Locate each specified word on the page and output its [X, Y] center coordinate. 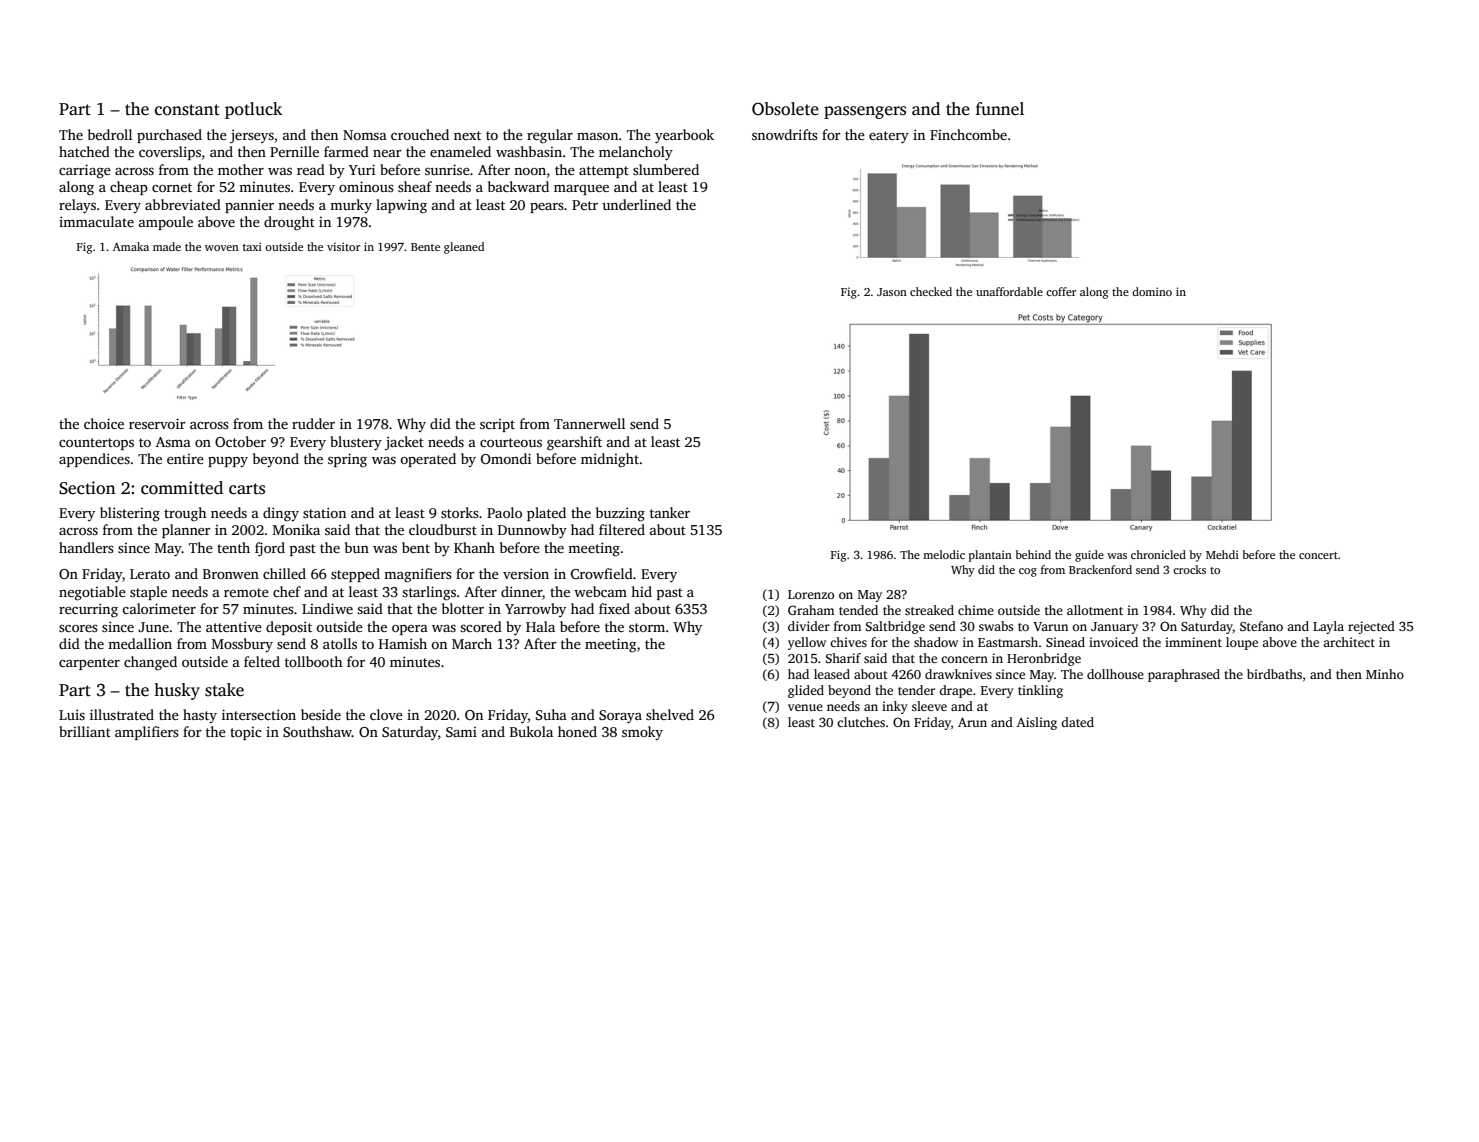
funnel [1000, 109]
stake [224, 690]
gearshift [574, 443]
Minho [1385, 674]
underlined [636, 204]
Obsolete [785, 109]
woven [222, 248]
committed [182, 488]
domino [1152, 291]
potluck [253, 110]
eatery [889, 137]
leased [832, 674]
